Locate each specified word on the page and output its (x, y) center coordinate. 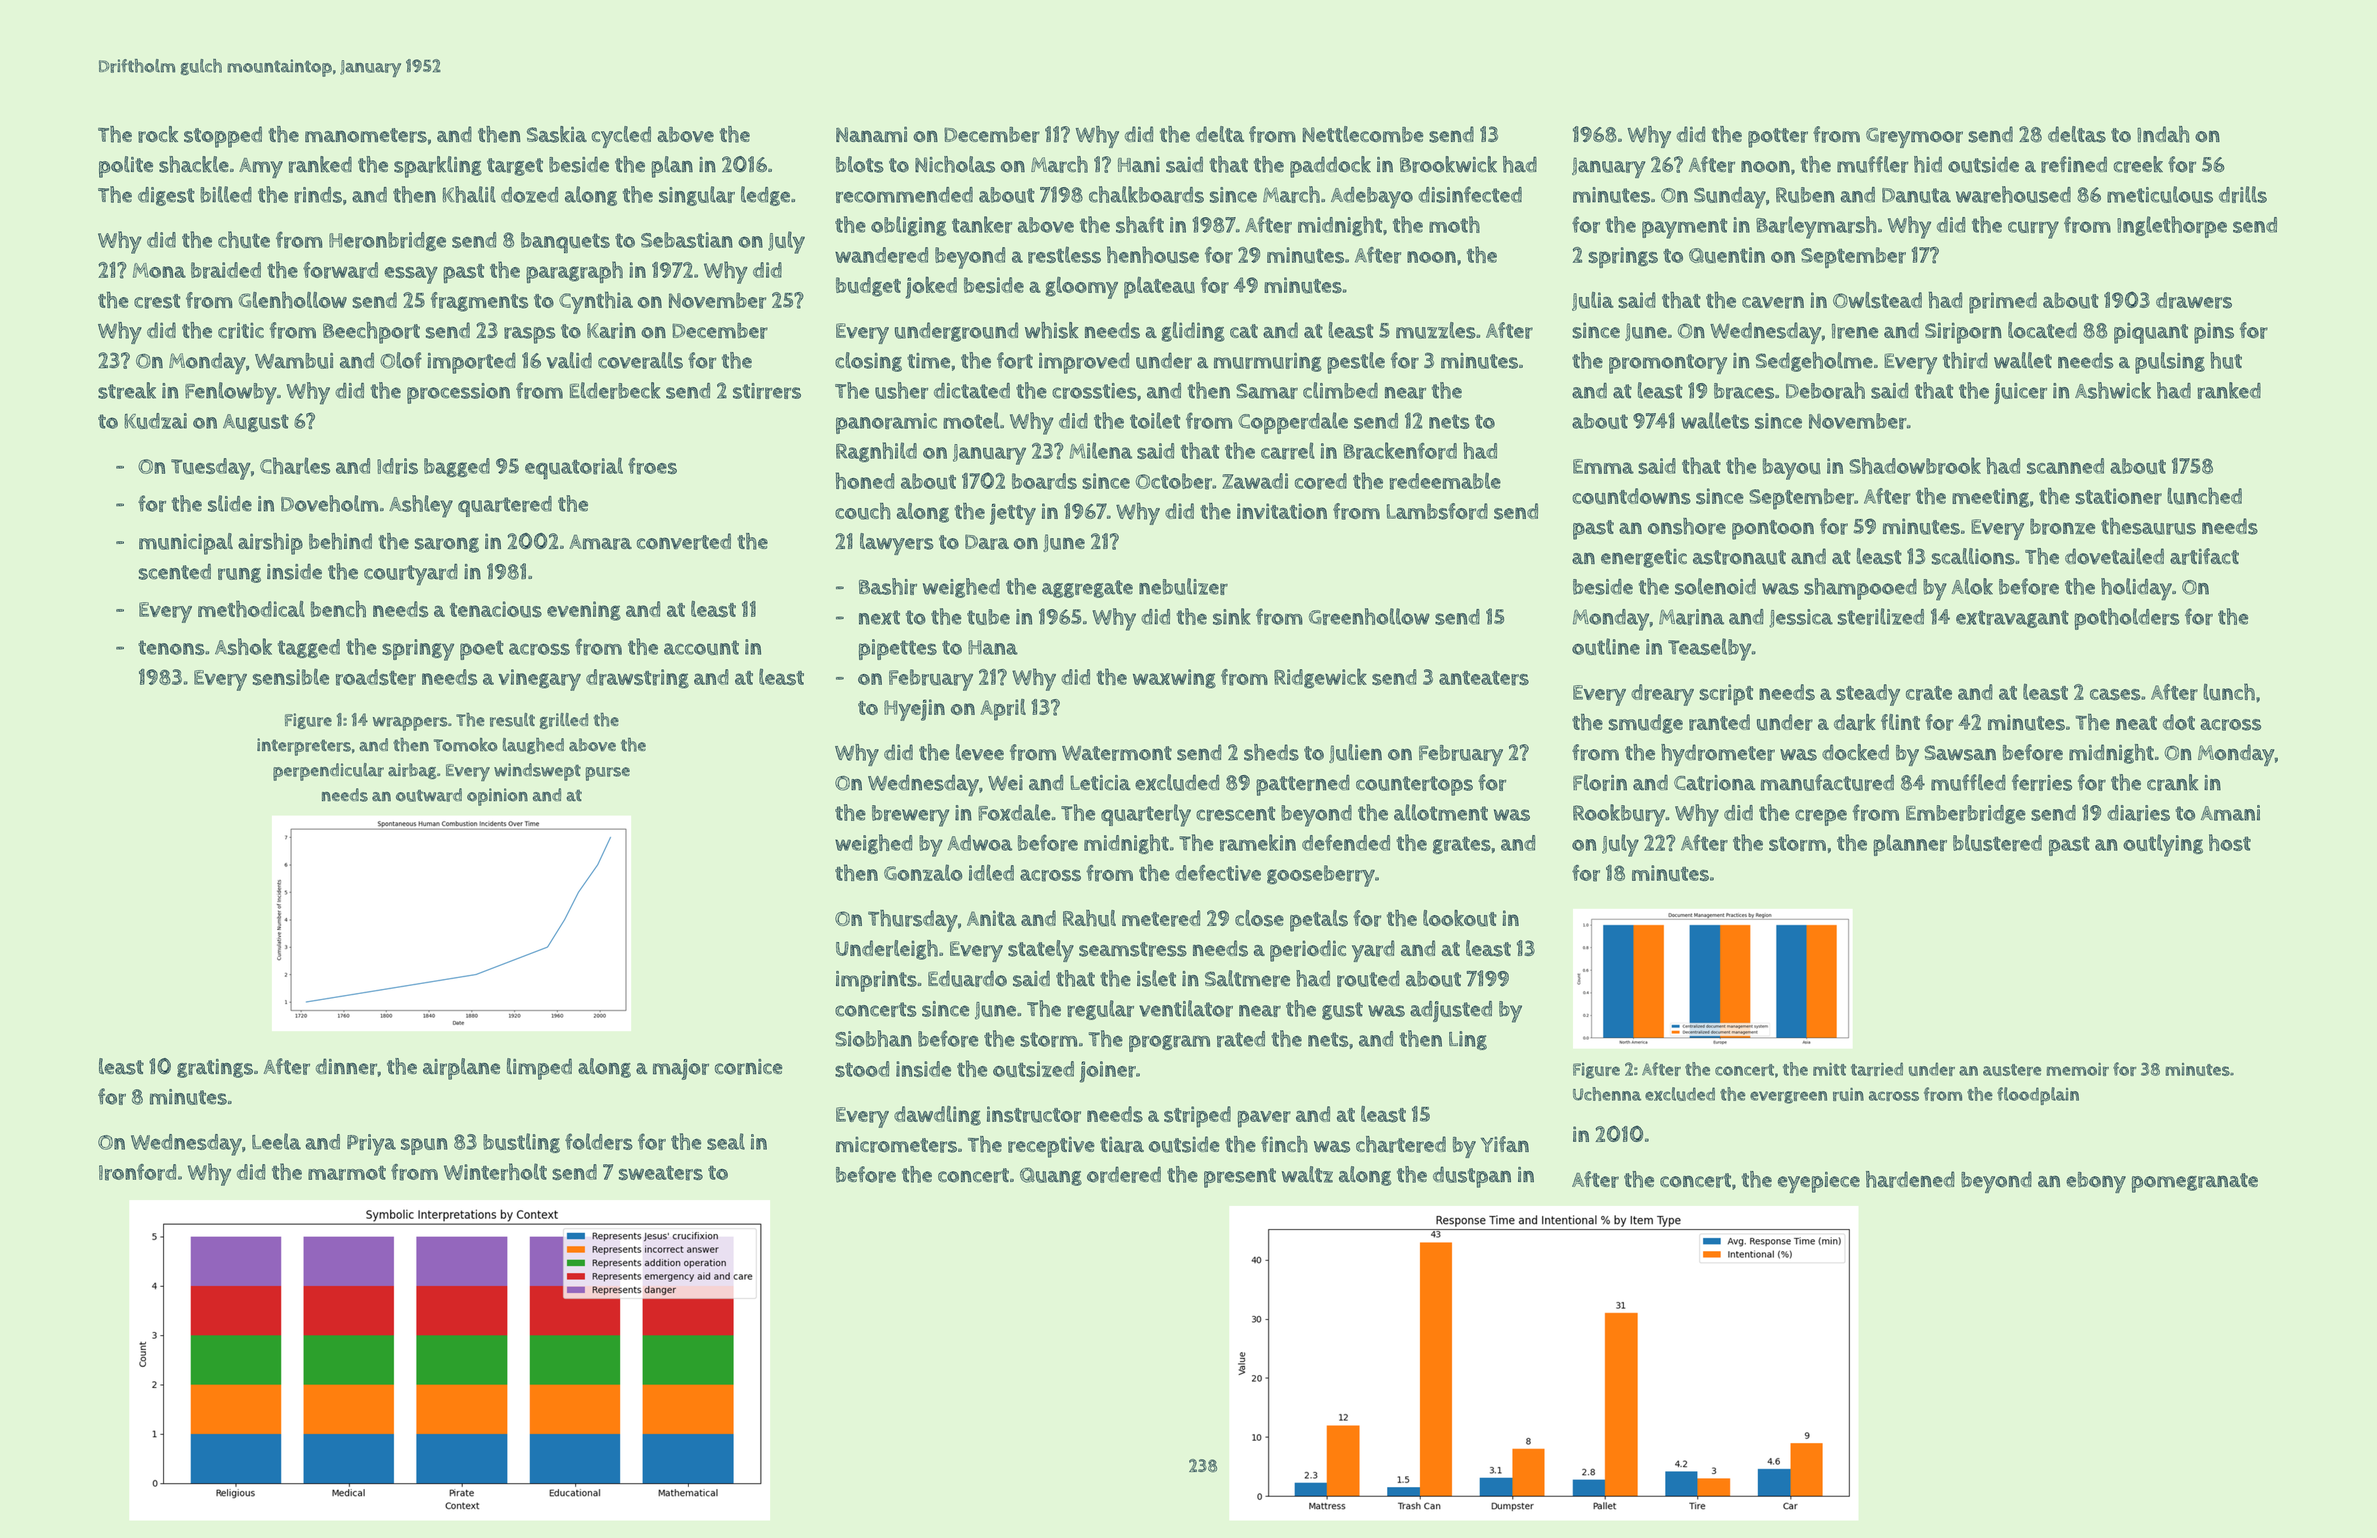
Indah (2163, 134)
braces (1744, 391)
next (879, 617)
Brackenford (1400, 451)
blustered (1997, 843)
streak (127, 390)
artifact (2204, 556)
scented (175, 571)
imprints (876, 981)
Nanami (871, 134)
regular (1100, 1010)
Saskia (557, 134)
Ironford (137, 1172)
